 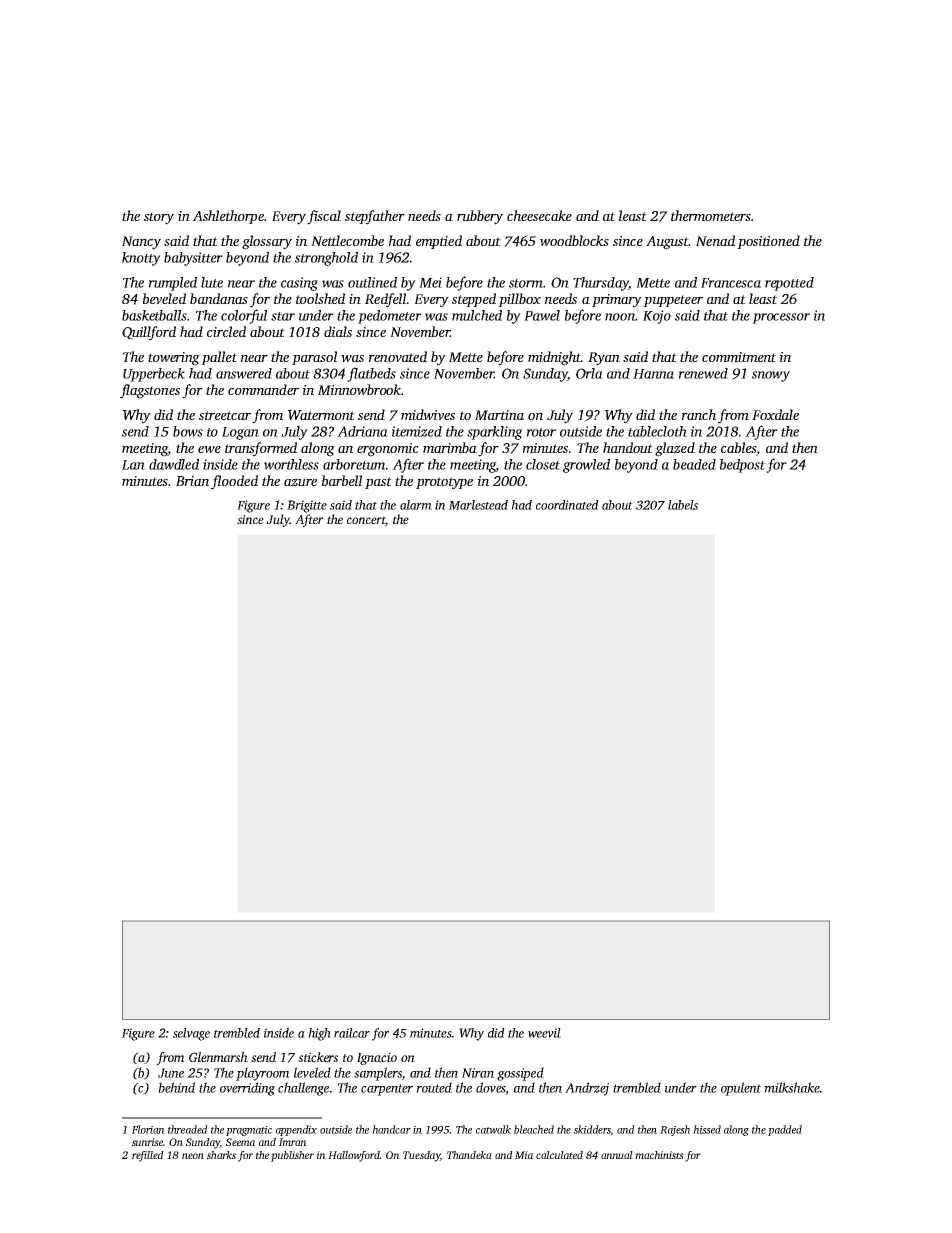 What do you see at coordinates (352, 1033) in the screenshot?
I see `railcar` at bounding box center [352, 1033].
